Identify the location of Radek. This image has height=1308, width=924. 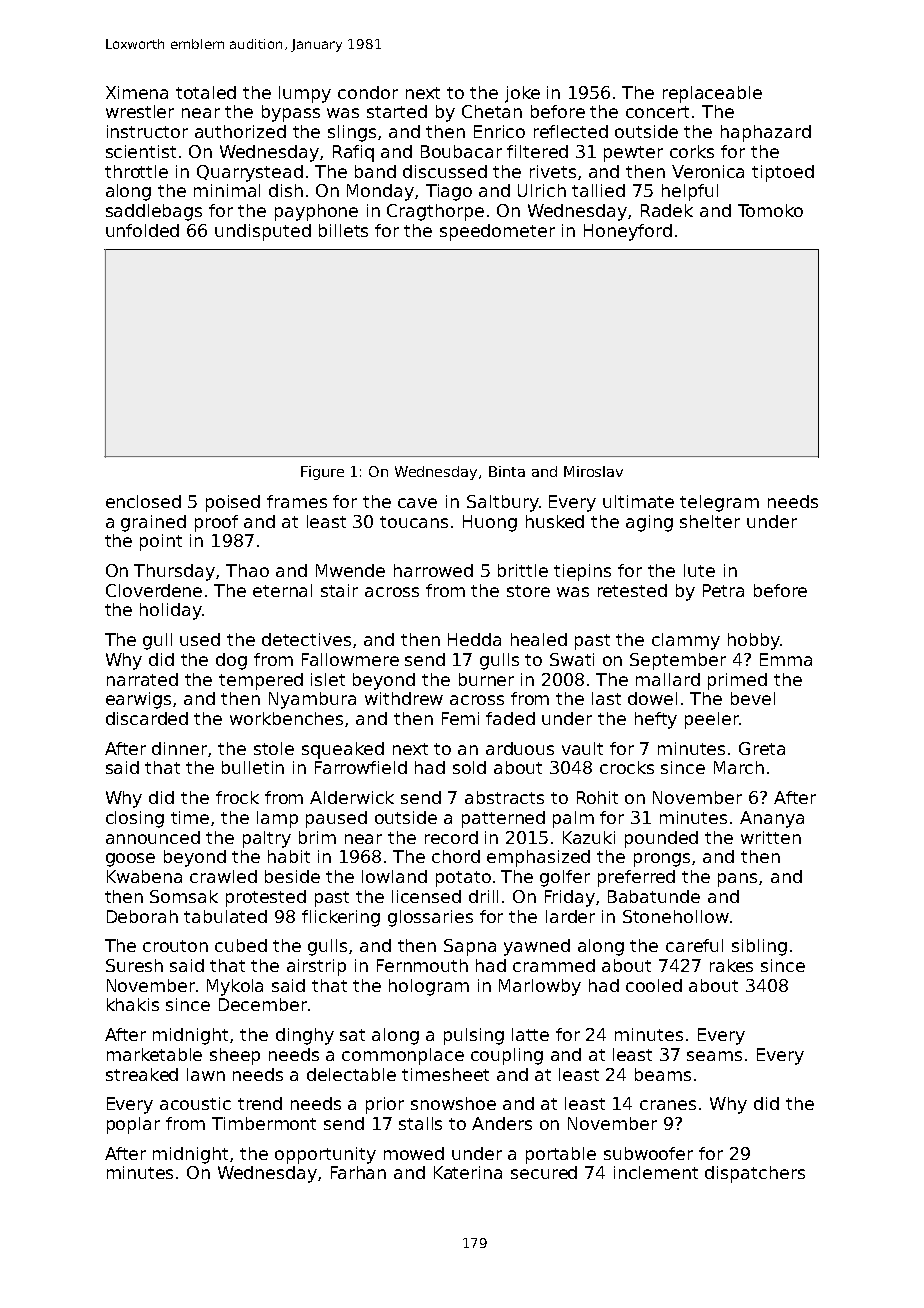
(667, 210).
